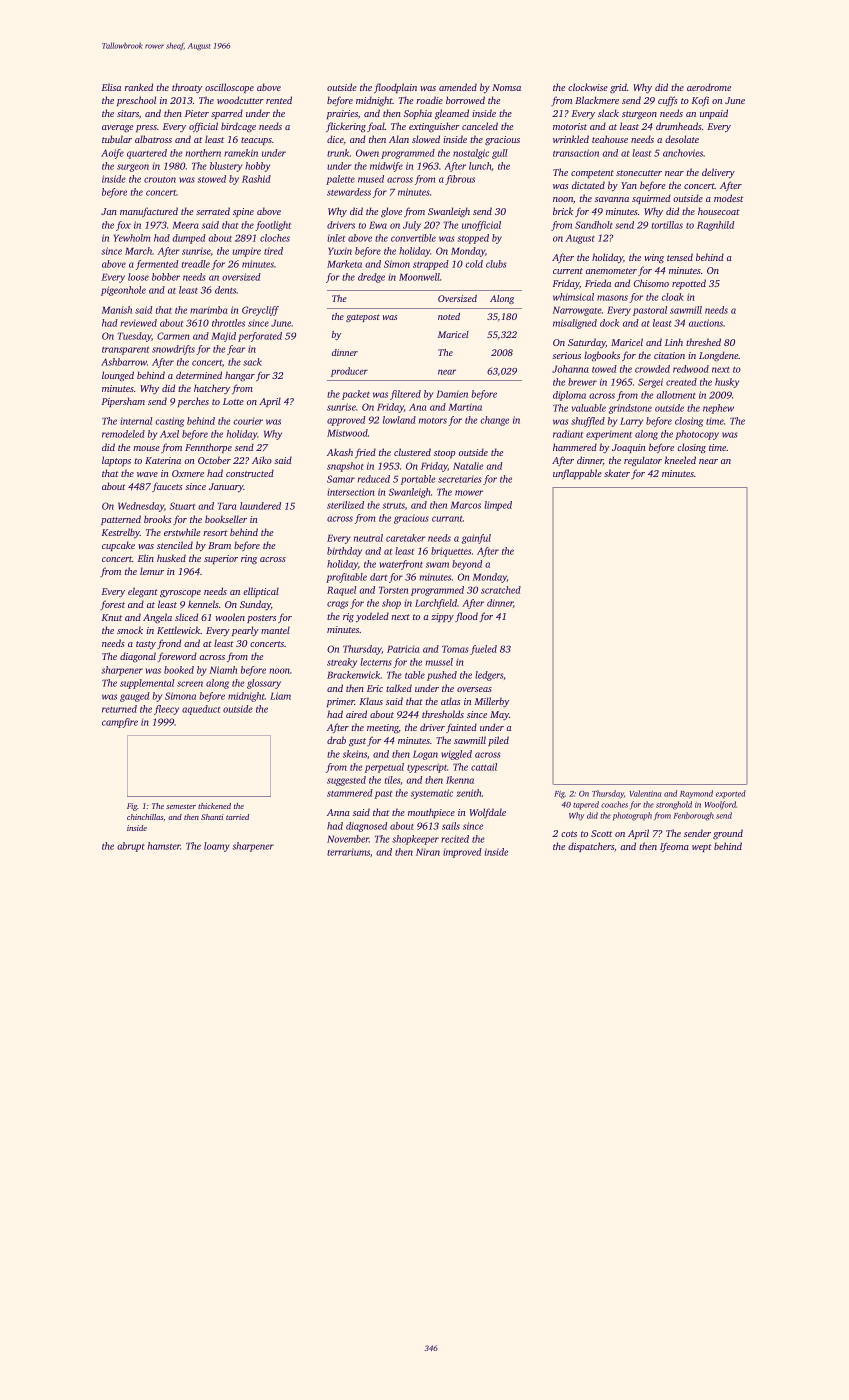 This image has height=1400, width=849. Describe the element at coordinates (458, 87) in the image. I see `amended` at that location.
